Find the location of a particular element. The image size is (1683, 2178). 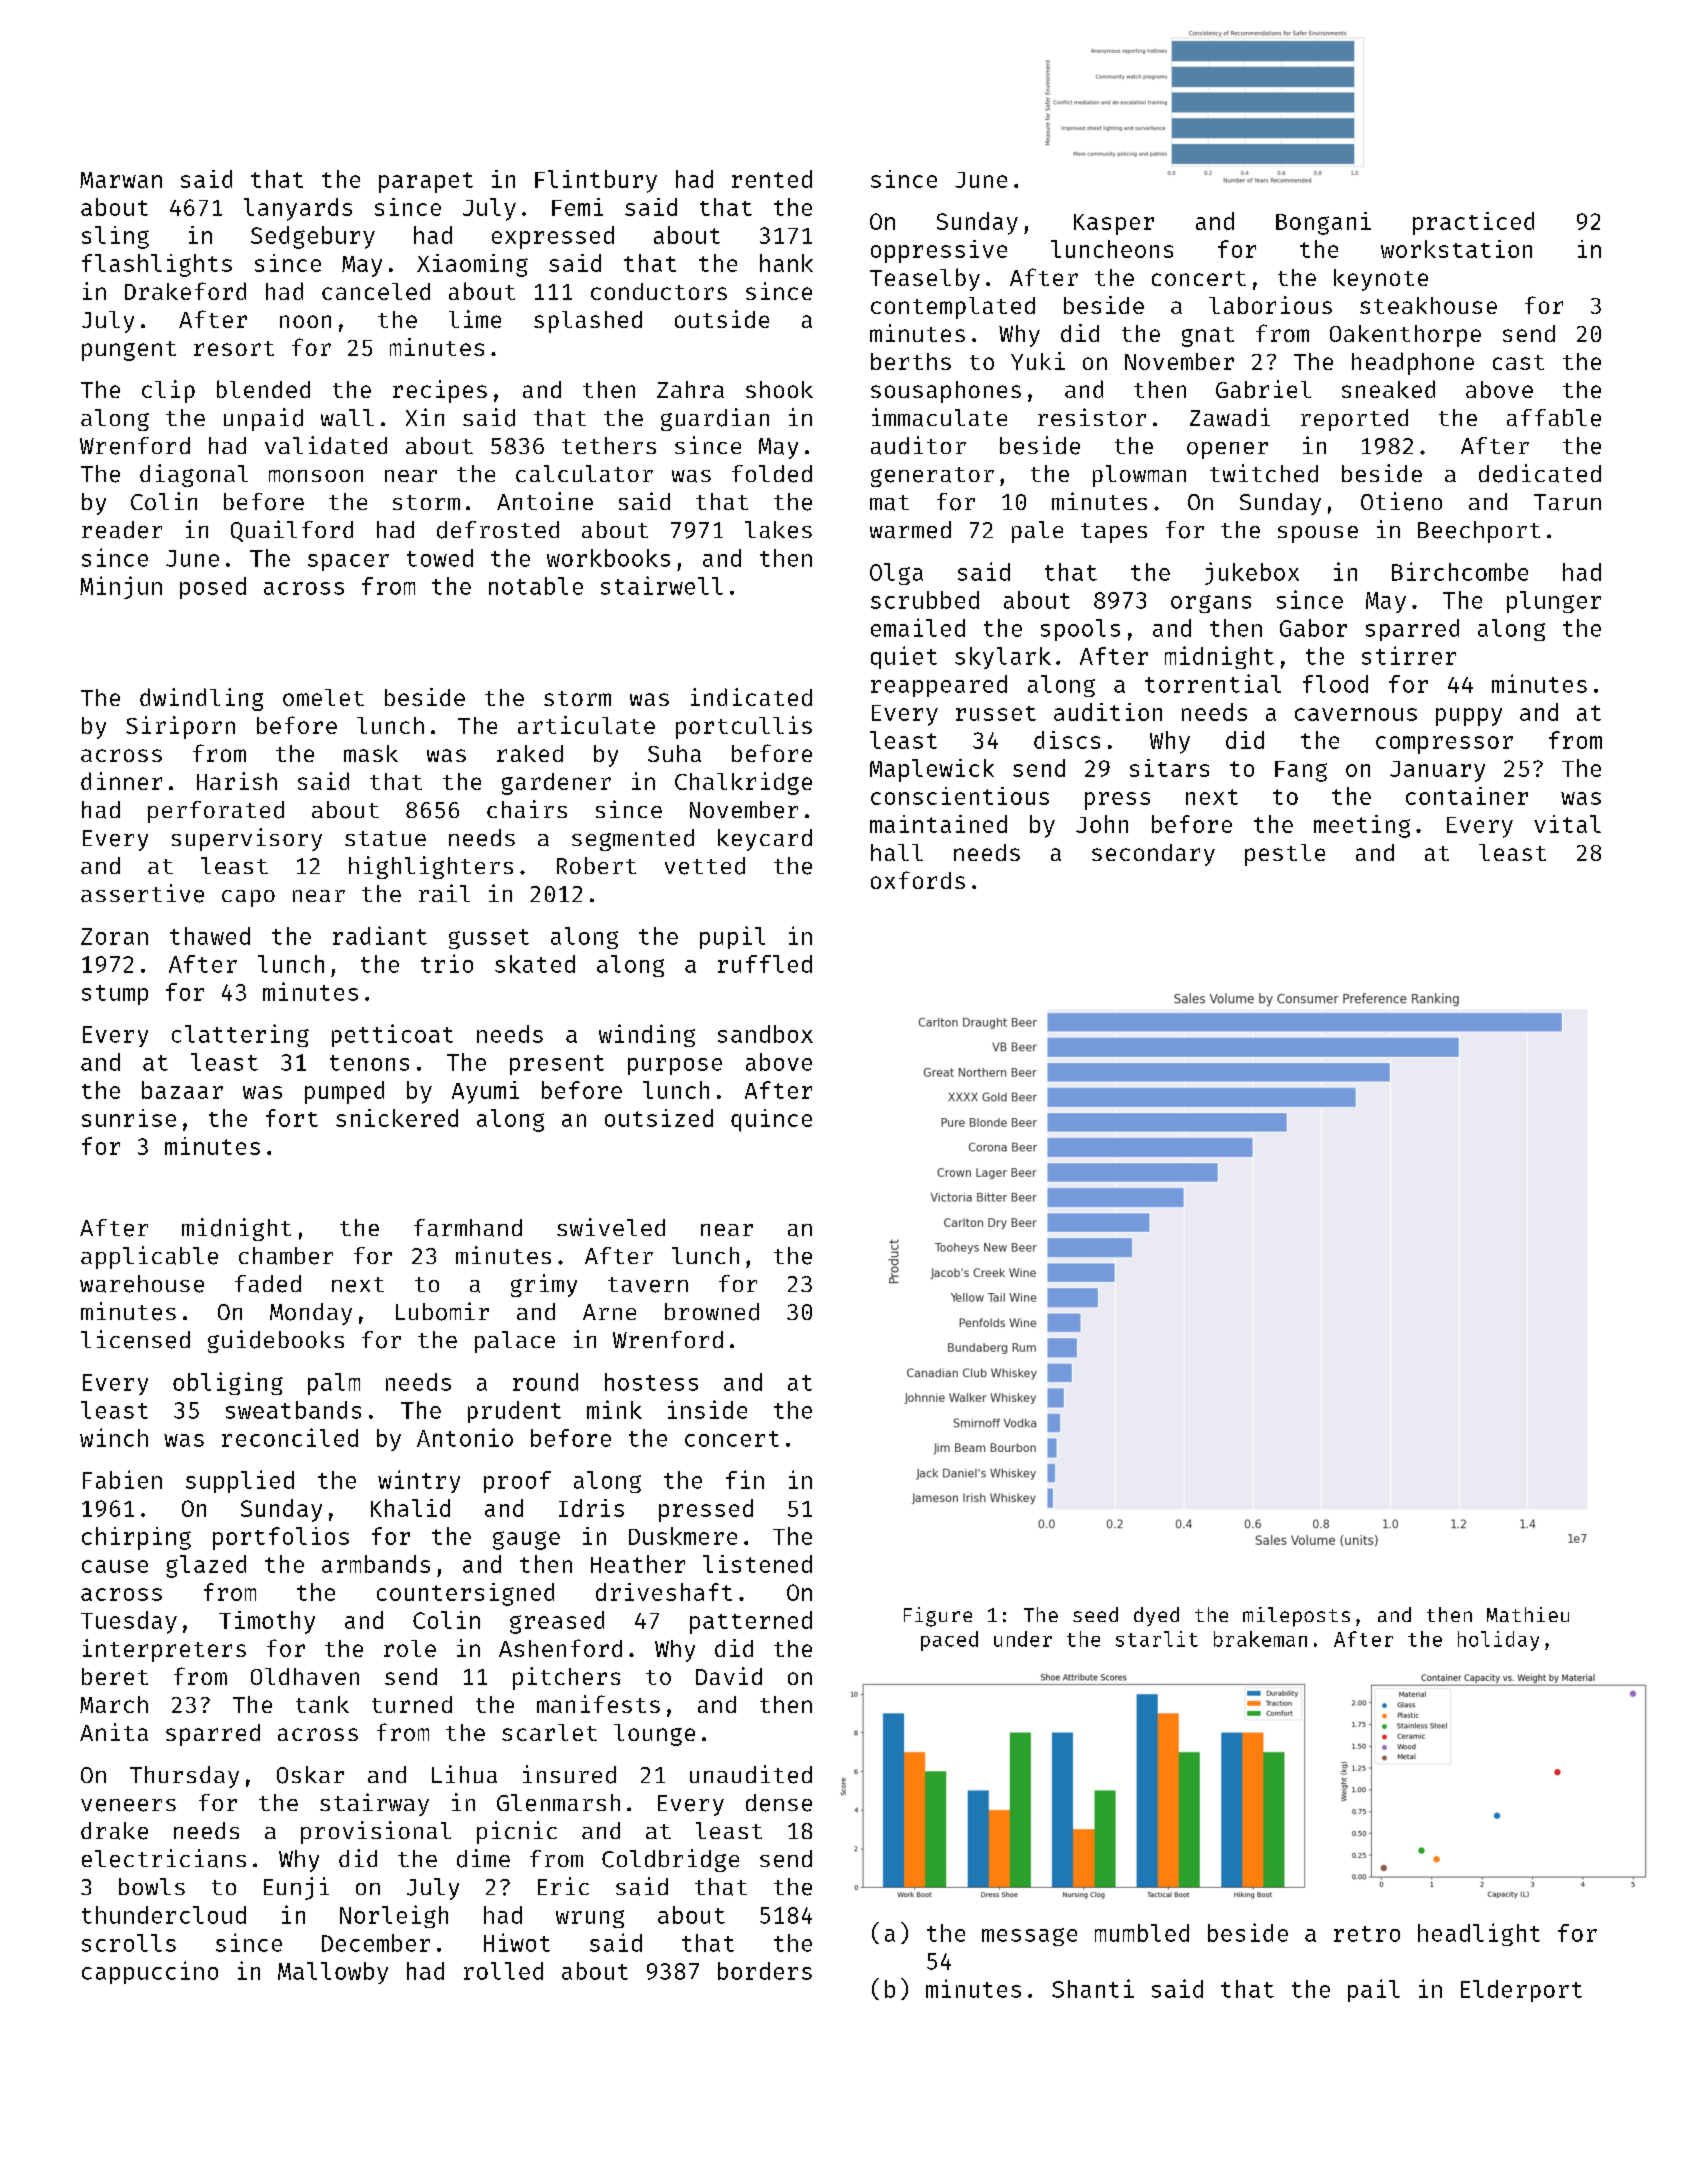

Anita is located at coordinates (114, 1732).
